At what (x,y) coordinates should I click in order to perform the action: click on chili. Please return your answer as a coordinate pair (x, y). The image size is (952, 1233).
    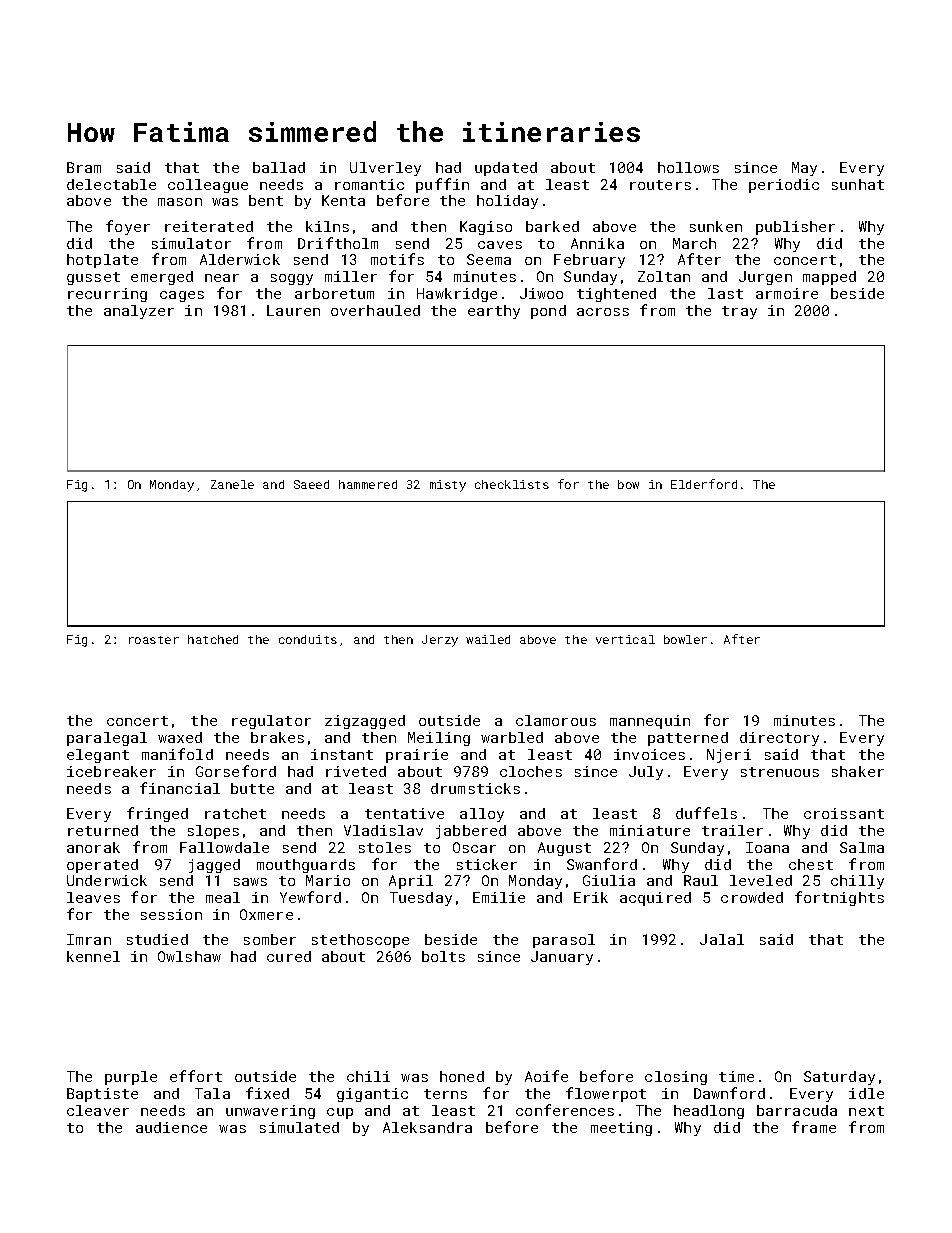
    Looking at the image, I should click on (368, 1076).
